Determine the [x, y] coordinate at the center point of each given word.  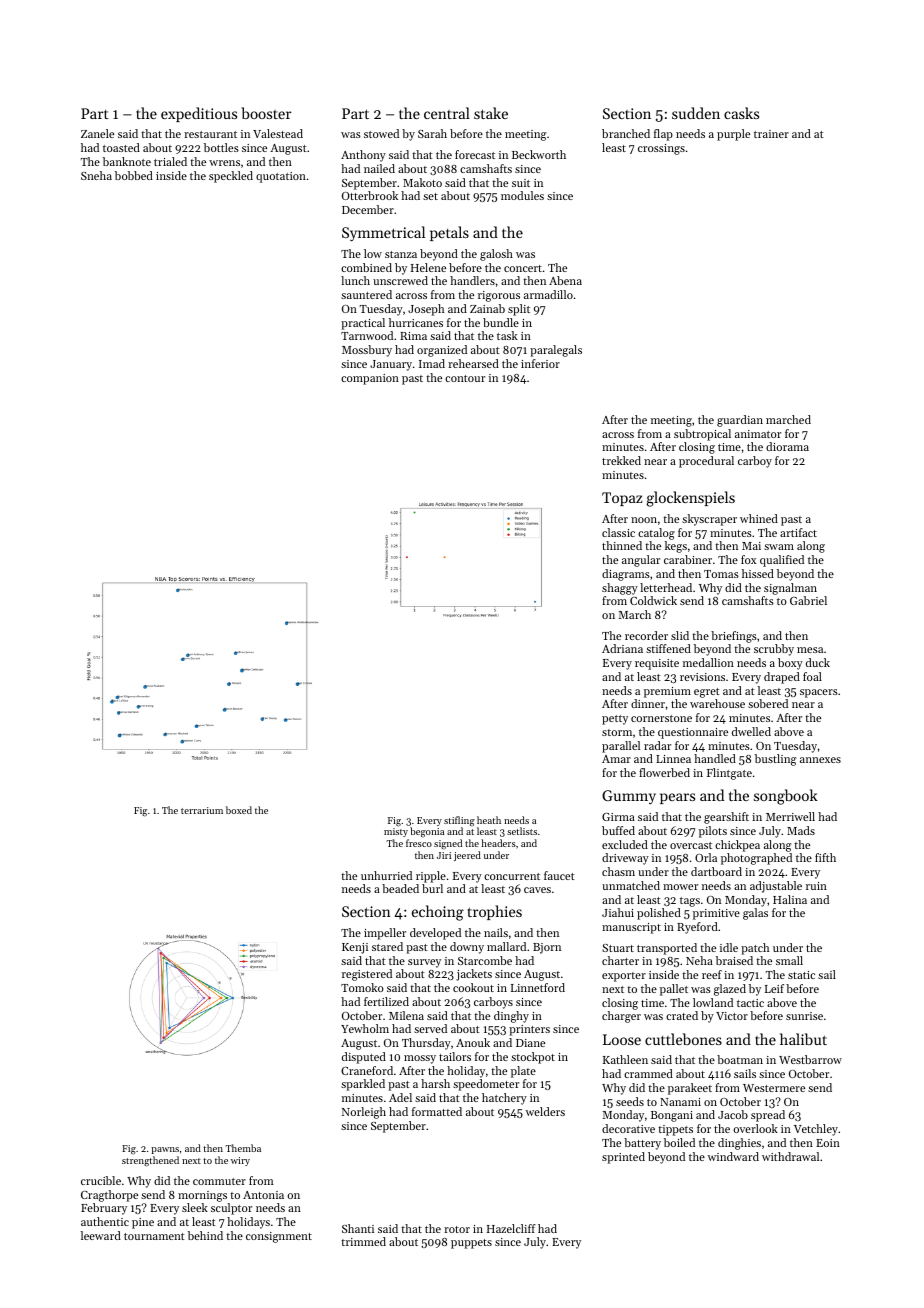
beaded [400, 888]
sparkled [363, 1085]
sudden [696, 113]
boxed [239, 810]
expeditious [199, 114]
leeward [101, 1235]
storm [617, 732]
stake [491, 113]
